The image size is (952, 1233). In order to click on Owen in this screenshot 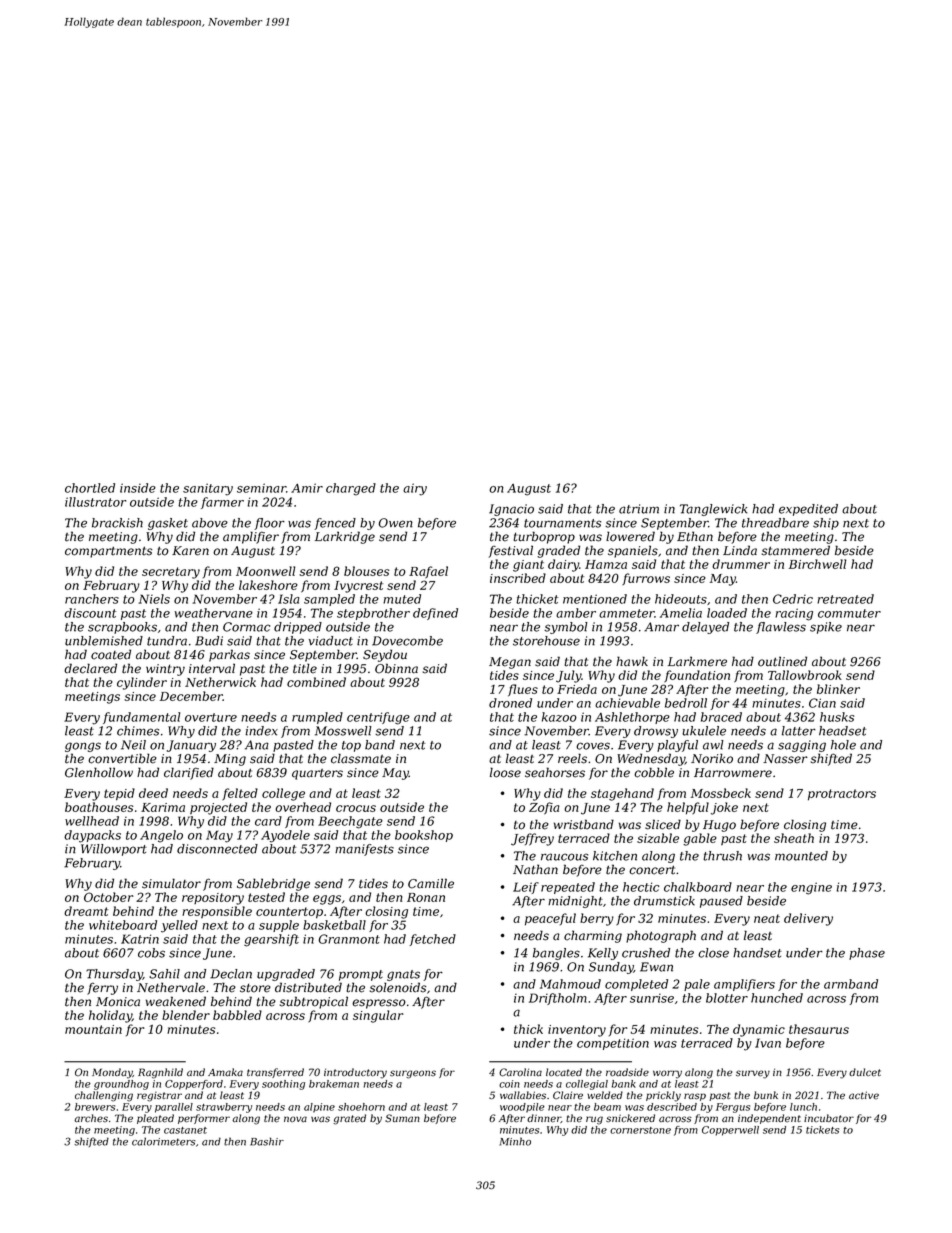, I will do `click(396, 523)`.
